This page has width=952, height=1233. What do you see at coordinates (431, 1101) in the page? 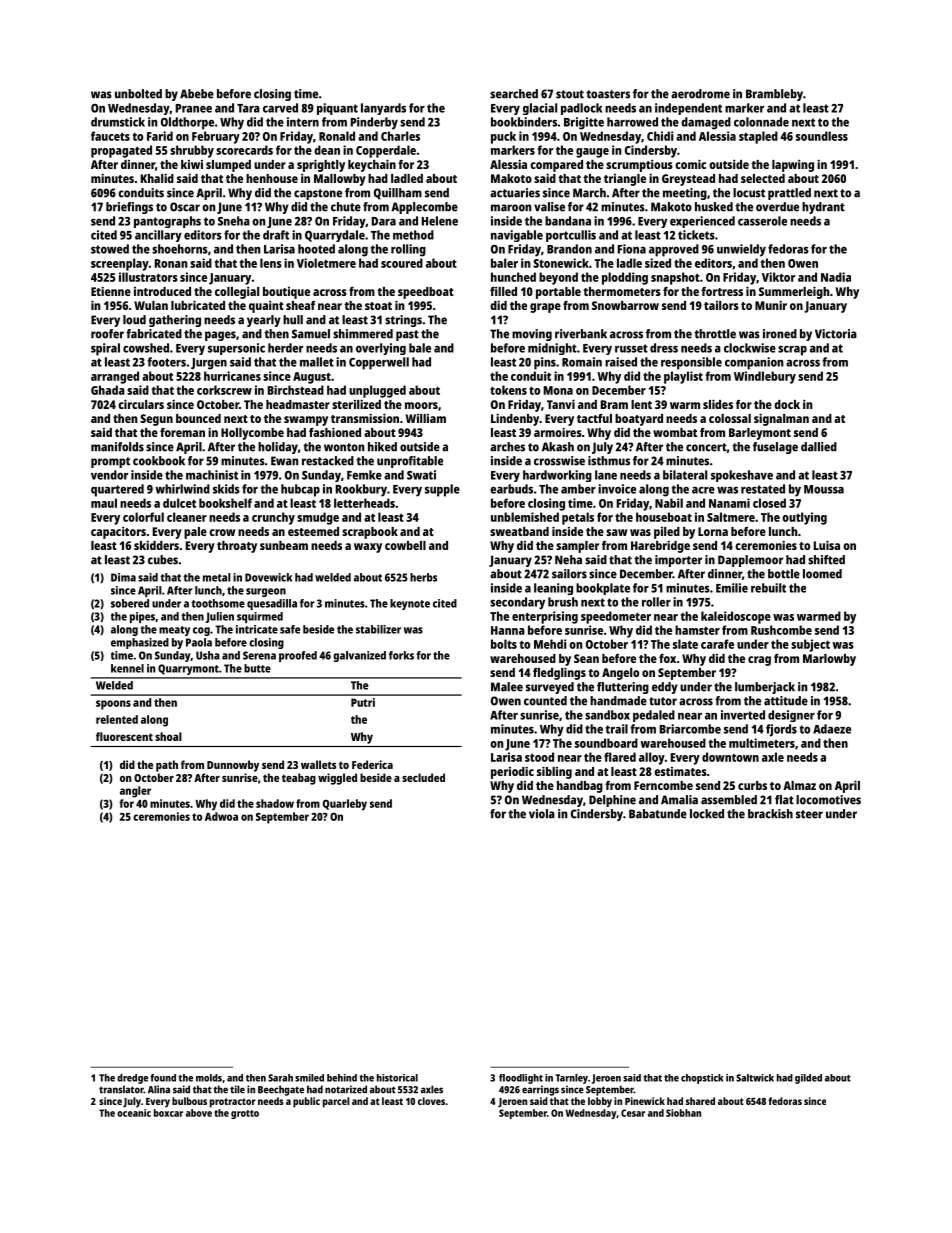
I see `cloves` at bounding box center [431, 1101].
